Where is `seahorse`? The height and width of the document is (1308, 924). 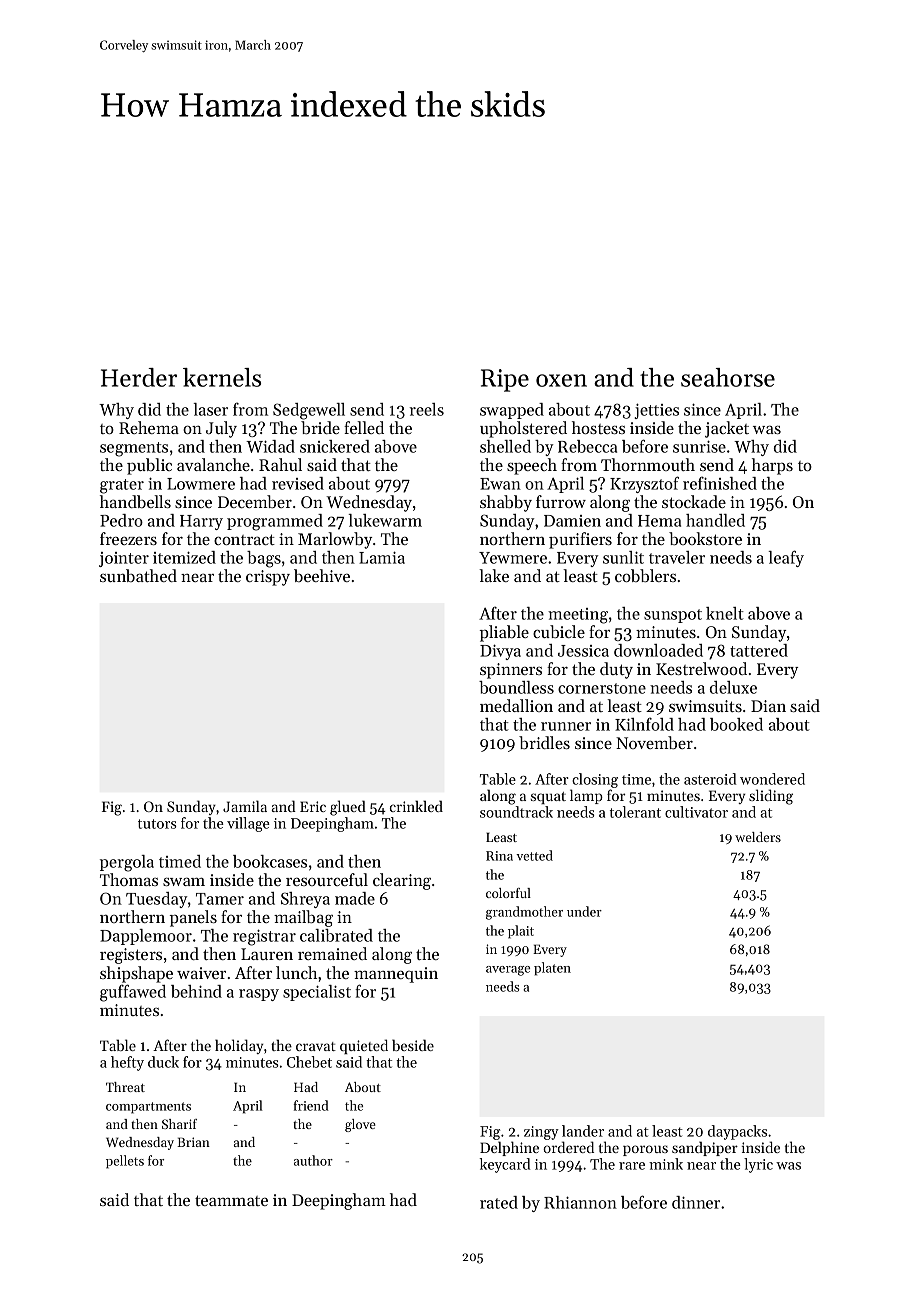 seahorse is located at coordinates (728, 377).
